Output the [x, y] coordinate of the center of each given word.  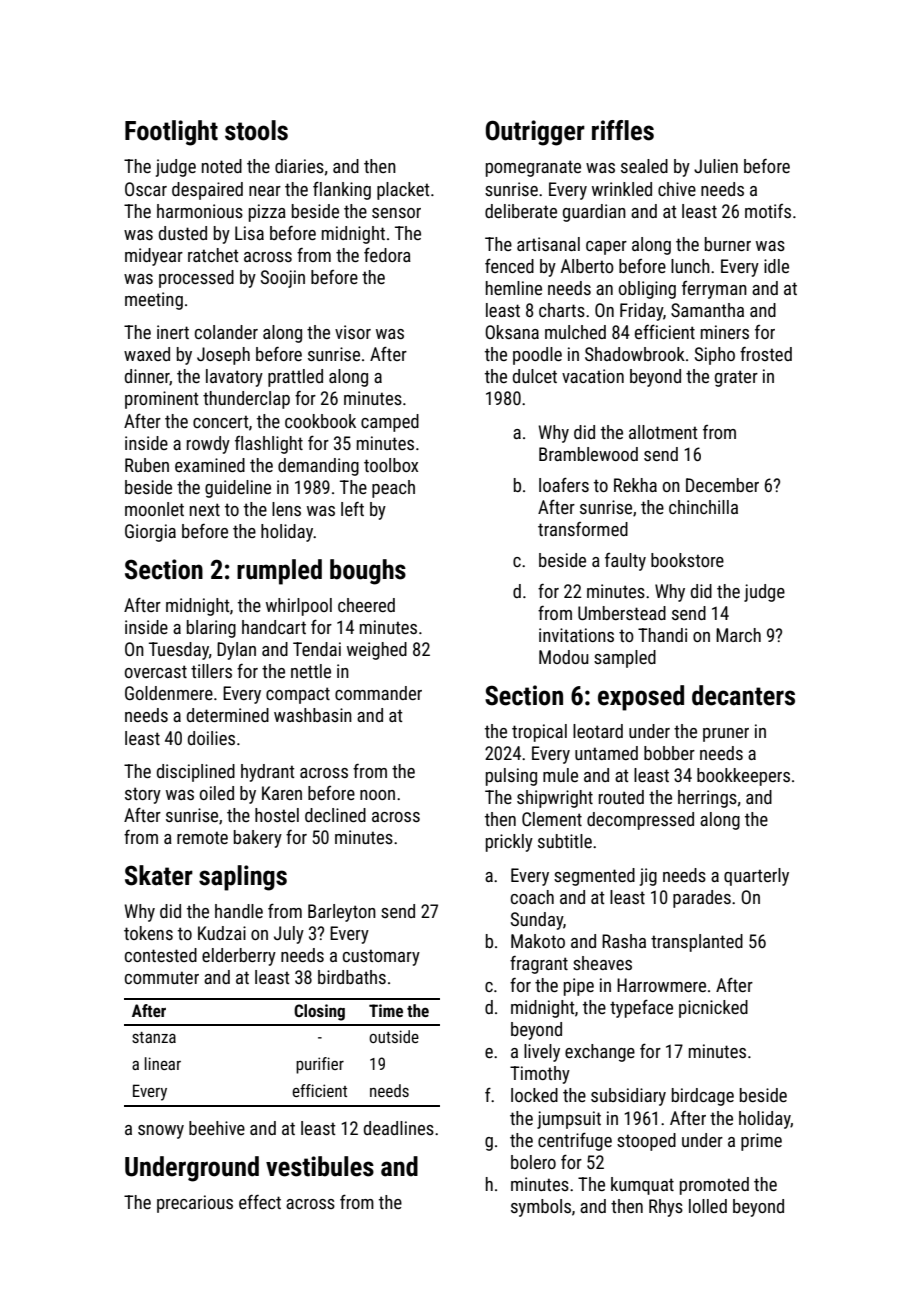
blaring [211, 629]
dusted [183, 233]
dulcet [535, 376]
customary [381, 957]
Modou [564, 657]
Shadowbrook [635, 354]
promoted [714, 1186]
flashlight [269, 445]
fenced [509, 265]
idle [776, 266]
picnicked [713, 1009]
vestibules [320, 1166]
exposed [641, 698]
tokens [148, 933]
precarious [195, 1204]
